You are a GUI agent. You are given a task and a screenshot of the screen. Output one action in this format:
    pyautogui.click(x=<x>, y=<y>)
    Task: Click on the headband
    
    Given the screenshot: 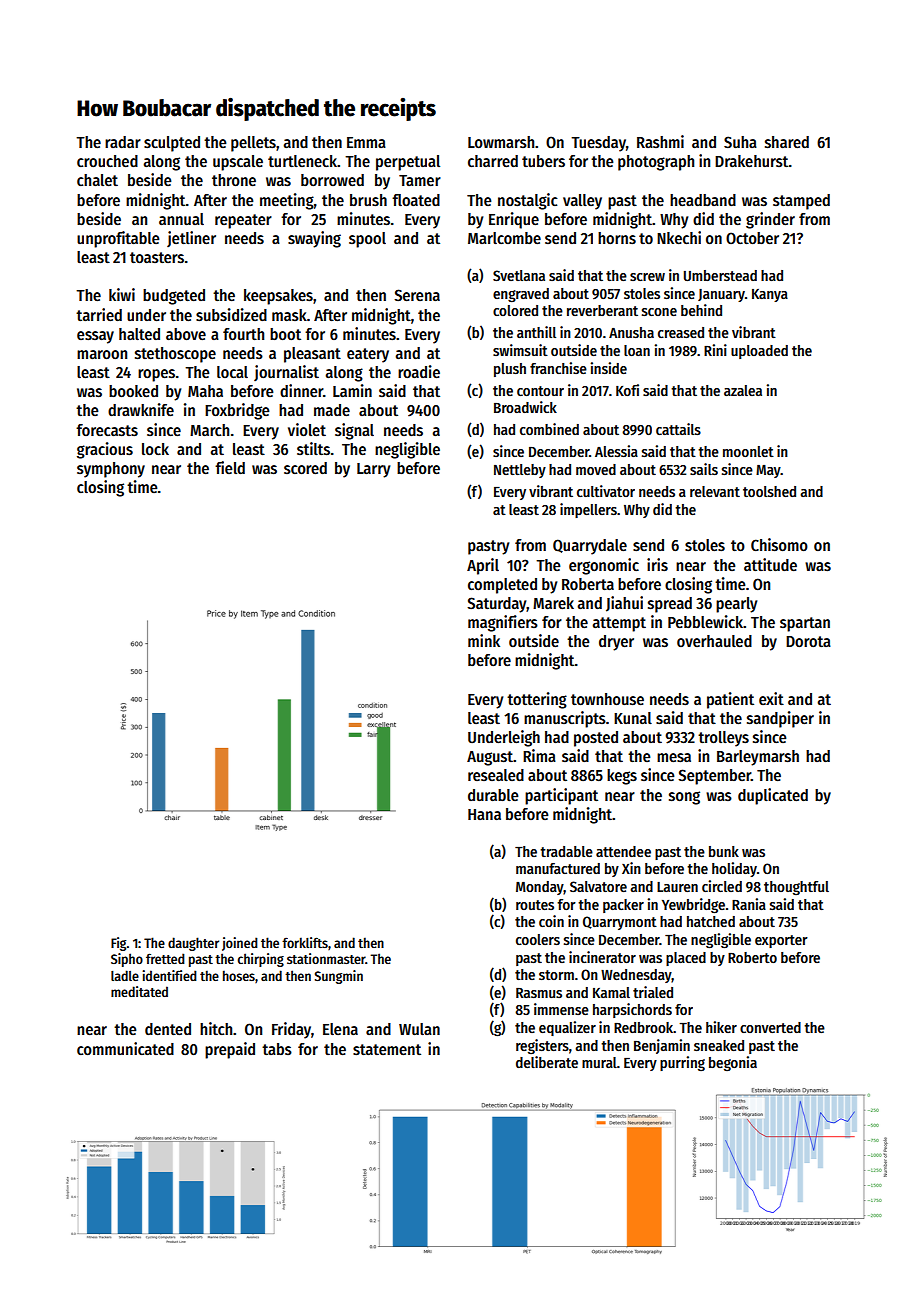 What is the action you would take?
    pyautogui.click(x=703, y=200)
